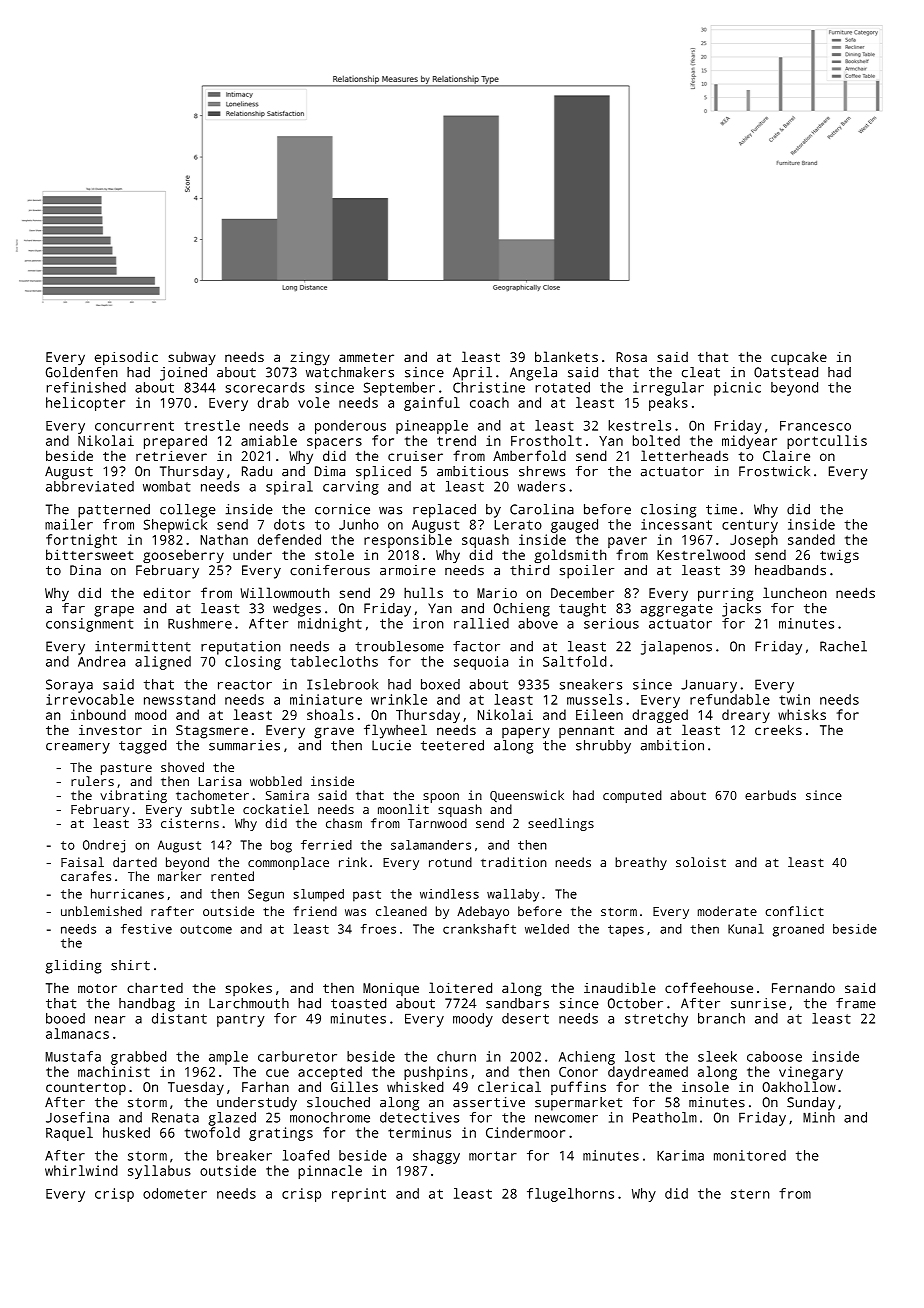 The height and width of the page is (1308, 924). What do you see at coordinates (192, 358) in the page?
I see `subway` at bounding box center [192, 358].
